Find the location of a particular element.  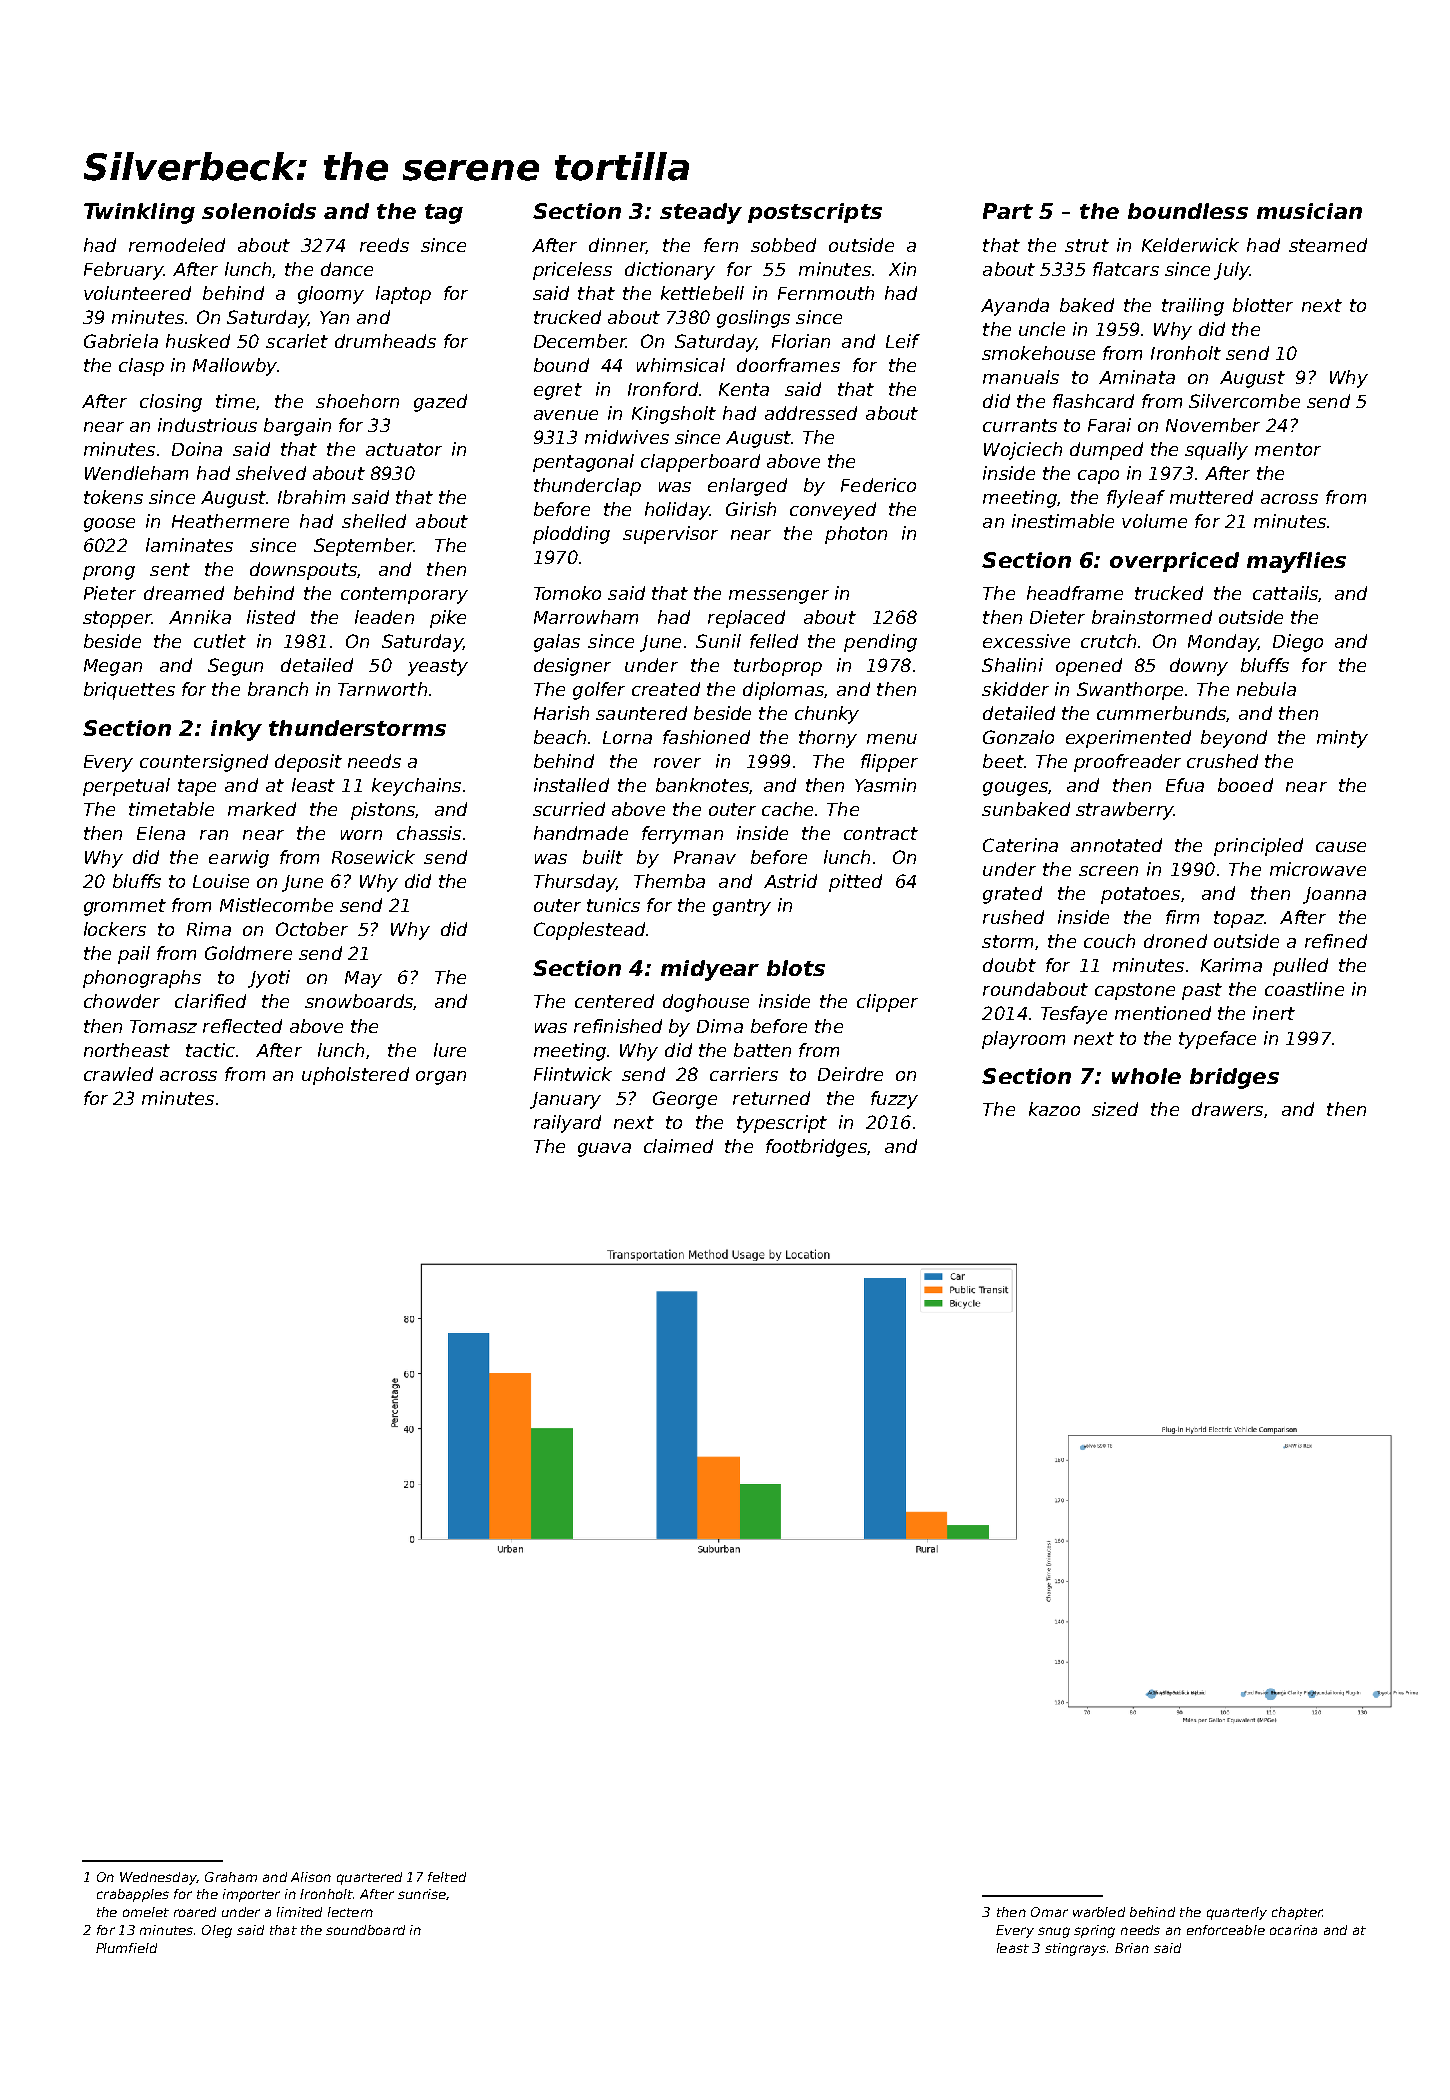

shoehorn is located at coordinates (357, 401).
